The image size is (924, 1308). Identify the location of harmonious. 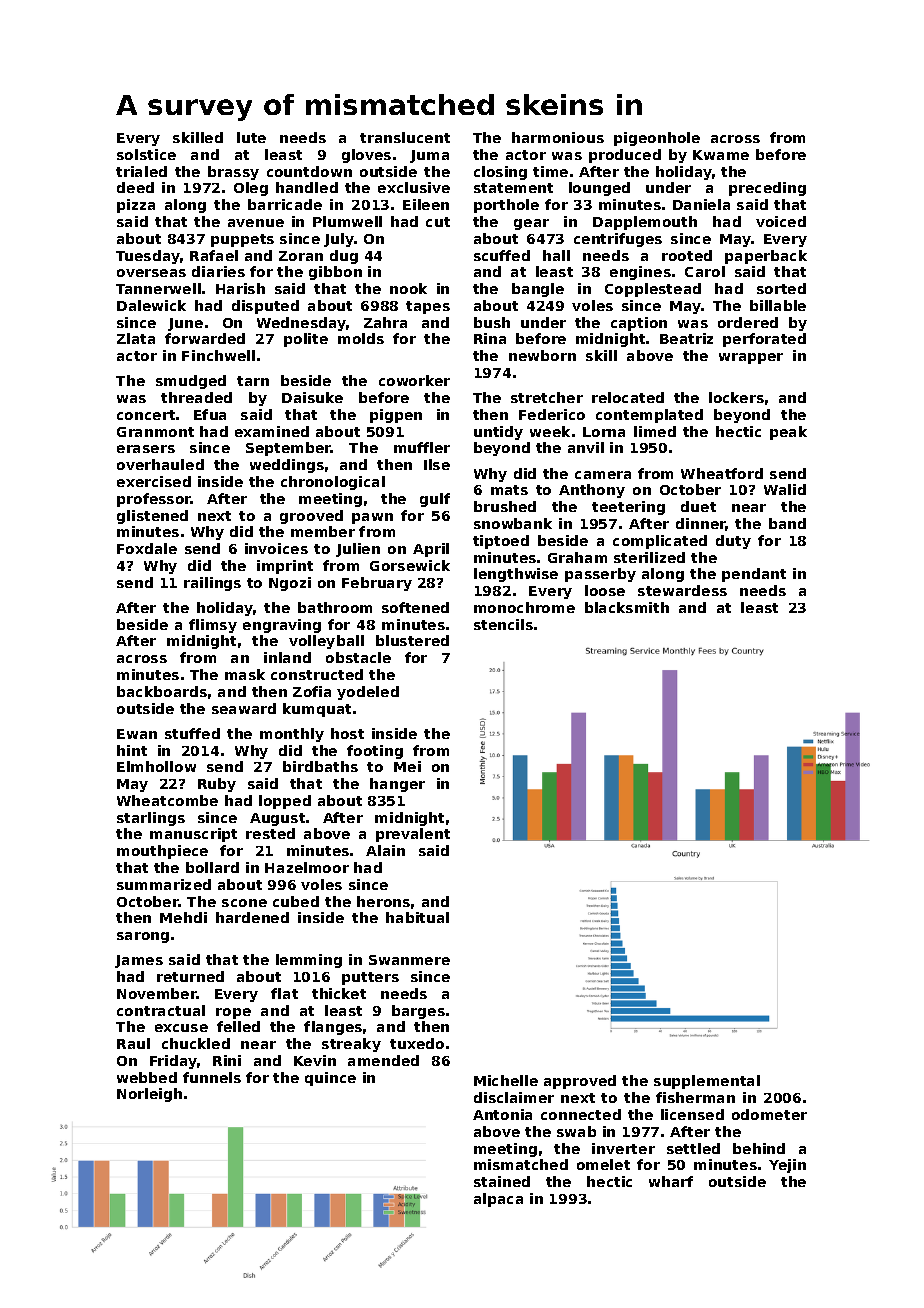
(558, 137).
